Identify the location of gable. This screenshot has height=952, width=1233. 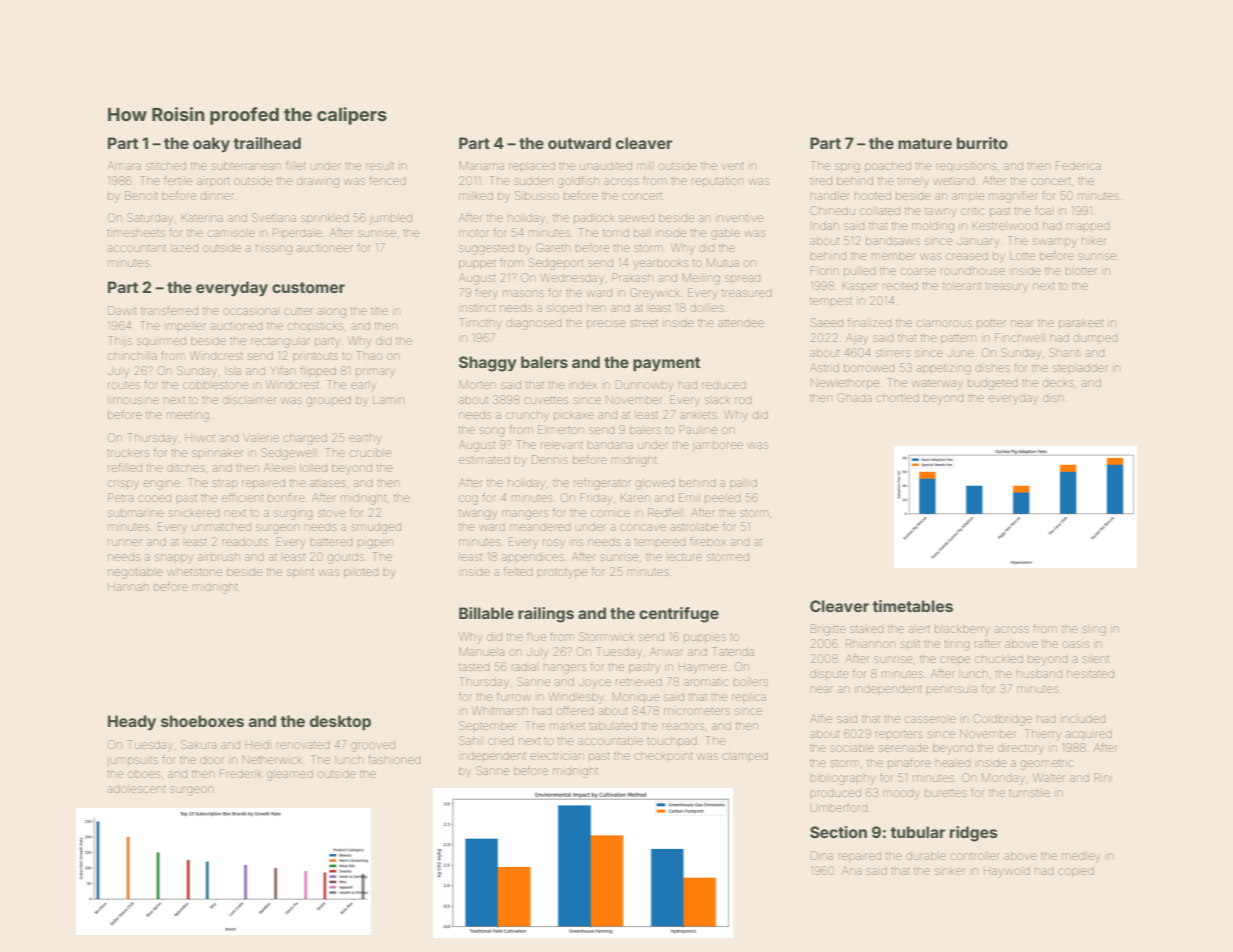
(725, 235).
